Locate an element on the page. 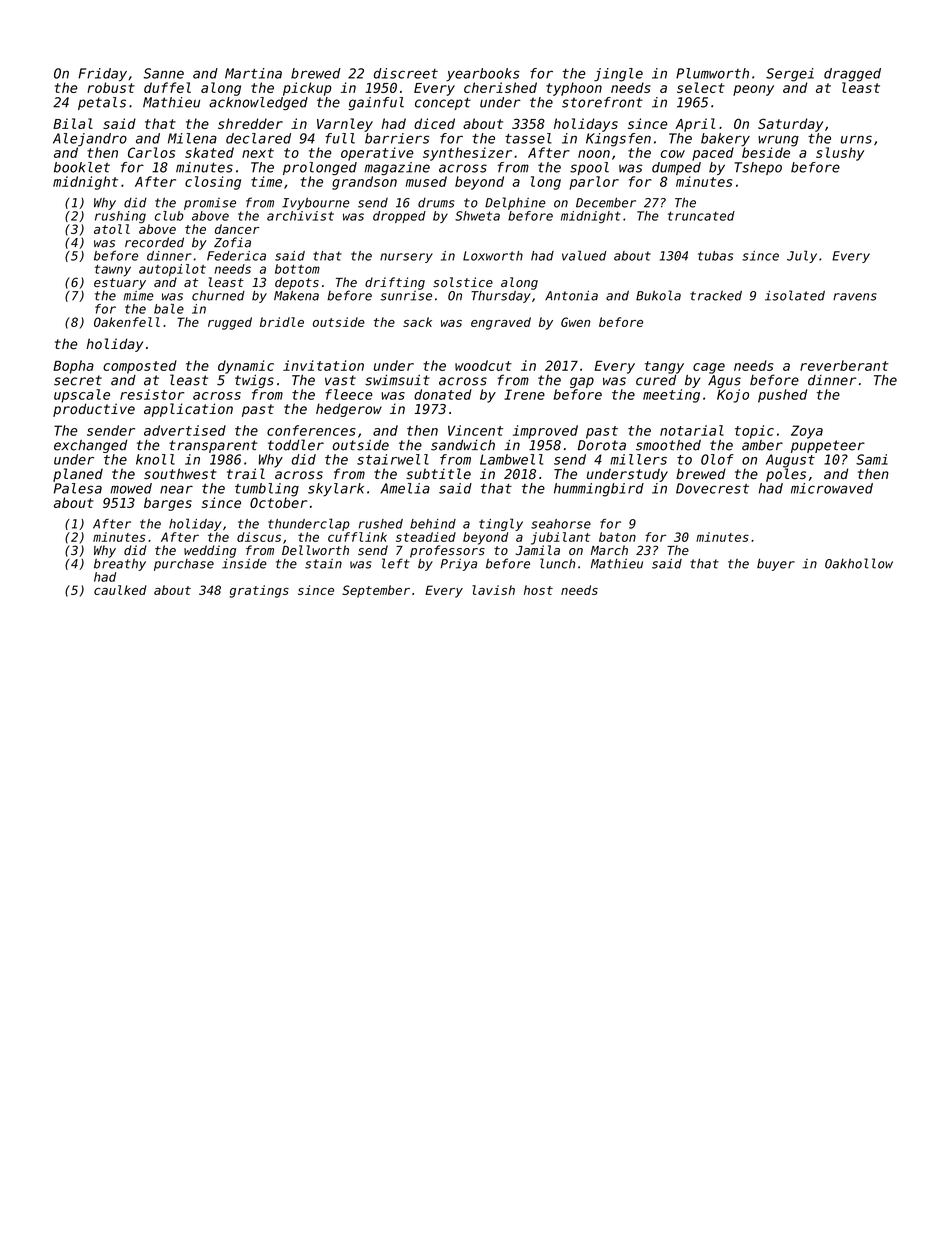  Friday is located at coordinates (102, 75).
